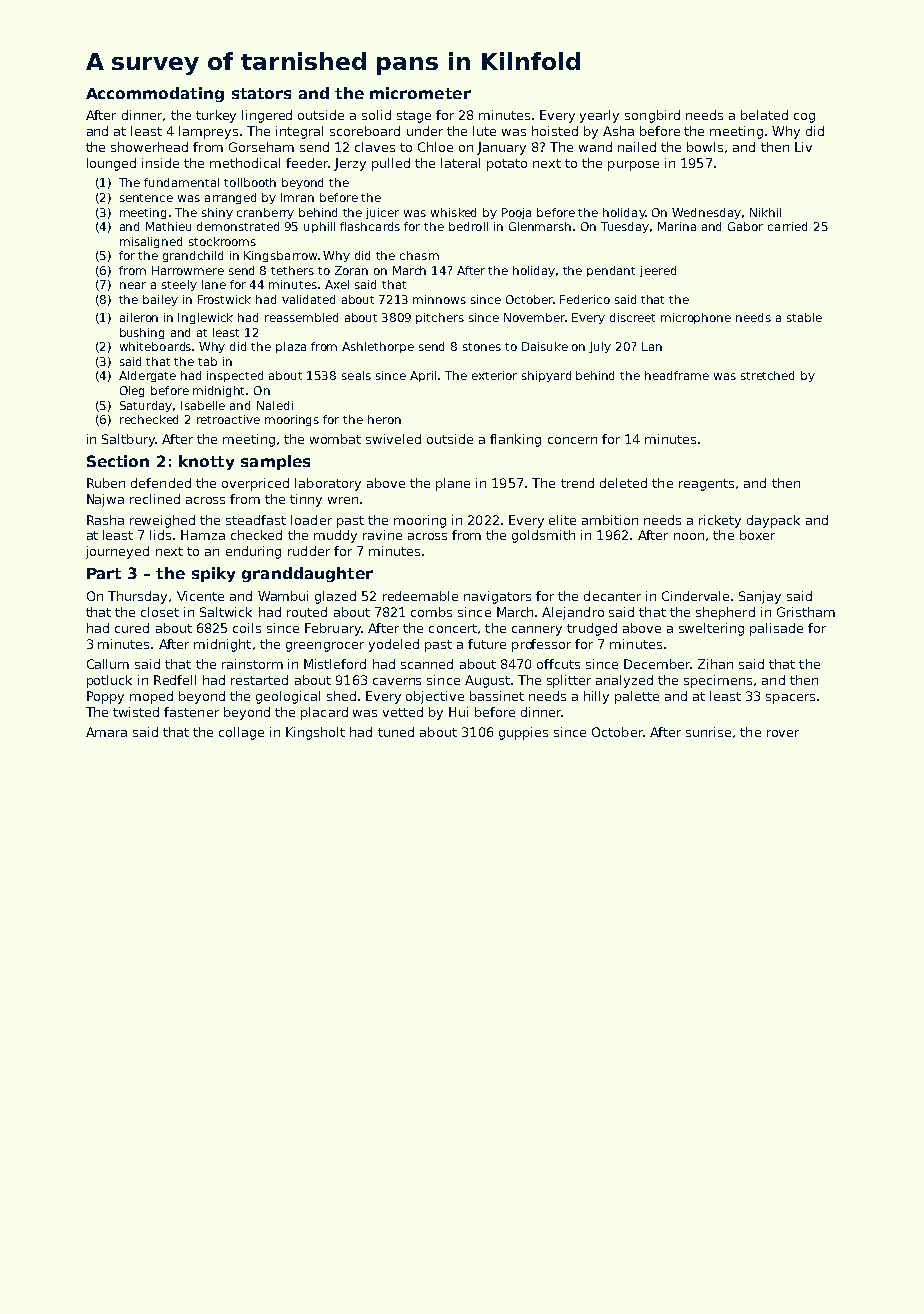 Image resolution: width=924 pixels, height=1314 pixels. What do you see at coordinates (468, 226) in the image?
I see `bedroll` at bounding box center [468, 226].
